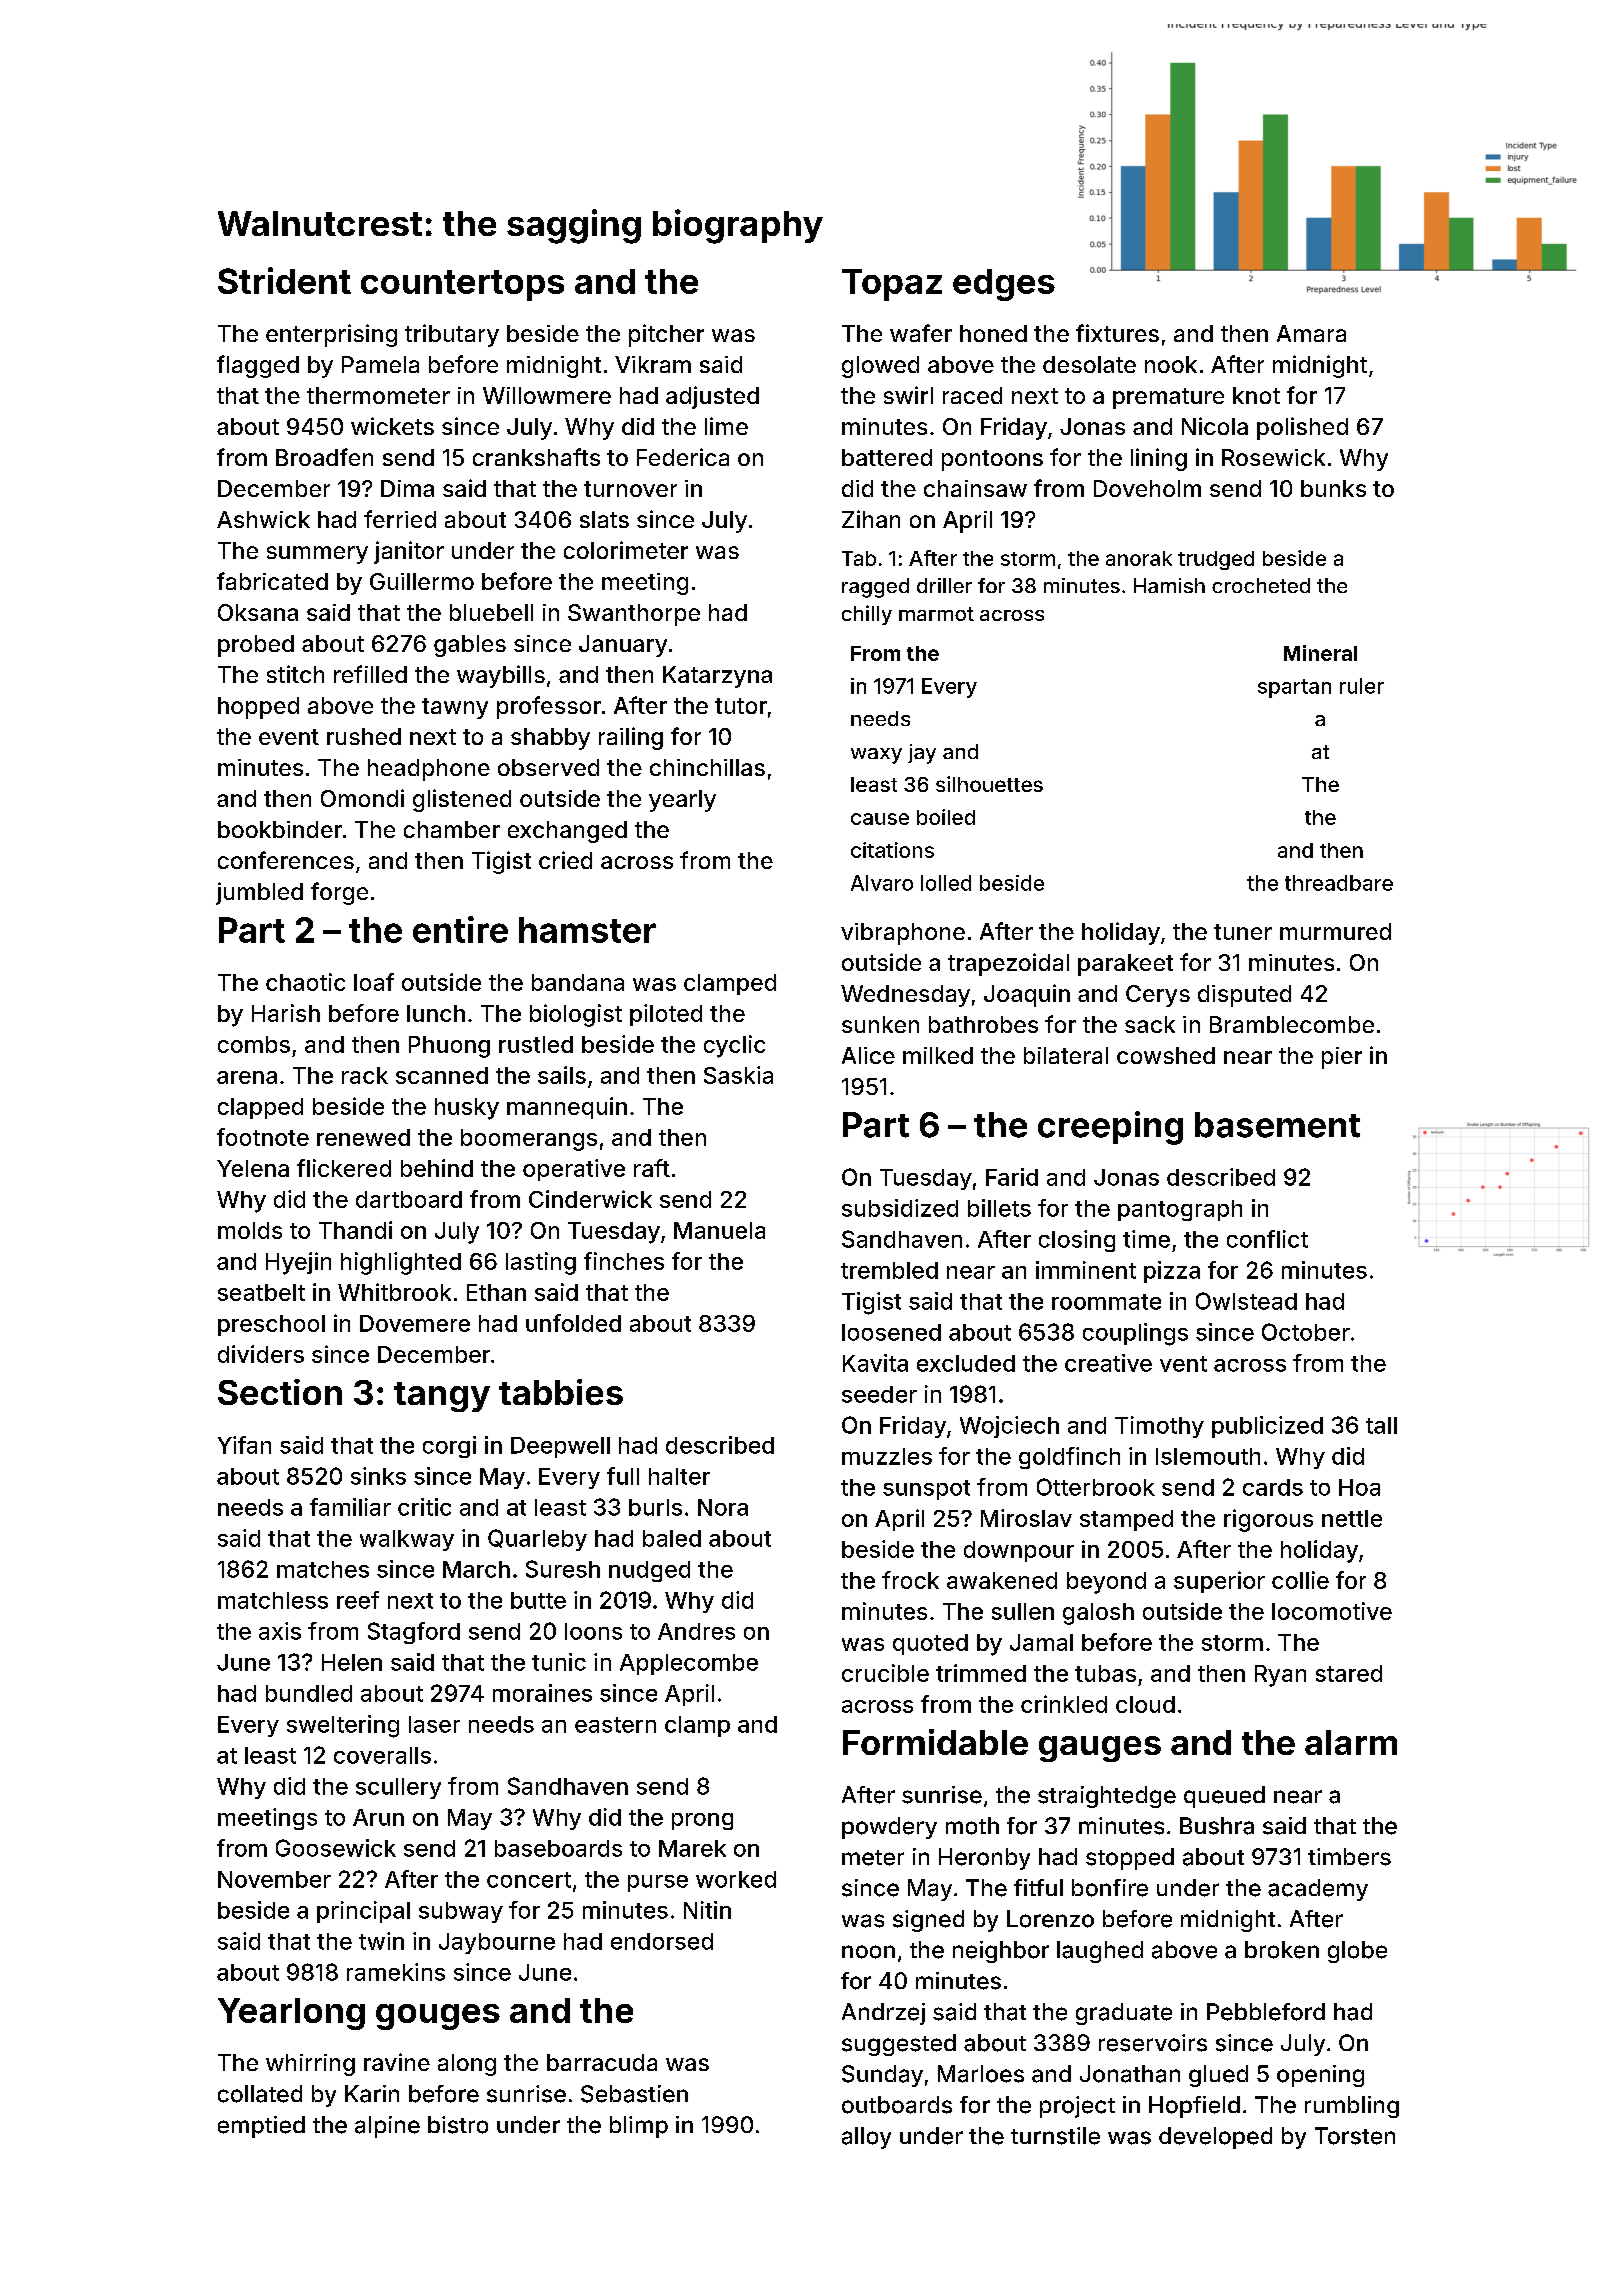 This page has width=1620, height=2292. Describe the element at coordinates (639, 2127) in the page. I see `blimp` at that location.
